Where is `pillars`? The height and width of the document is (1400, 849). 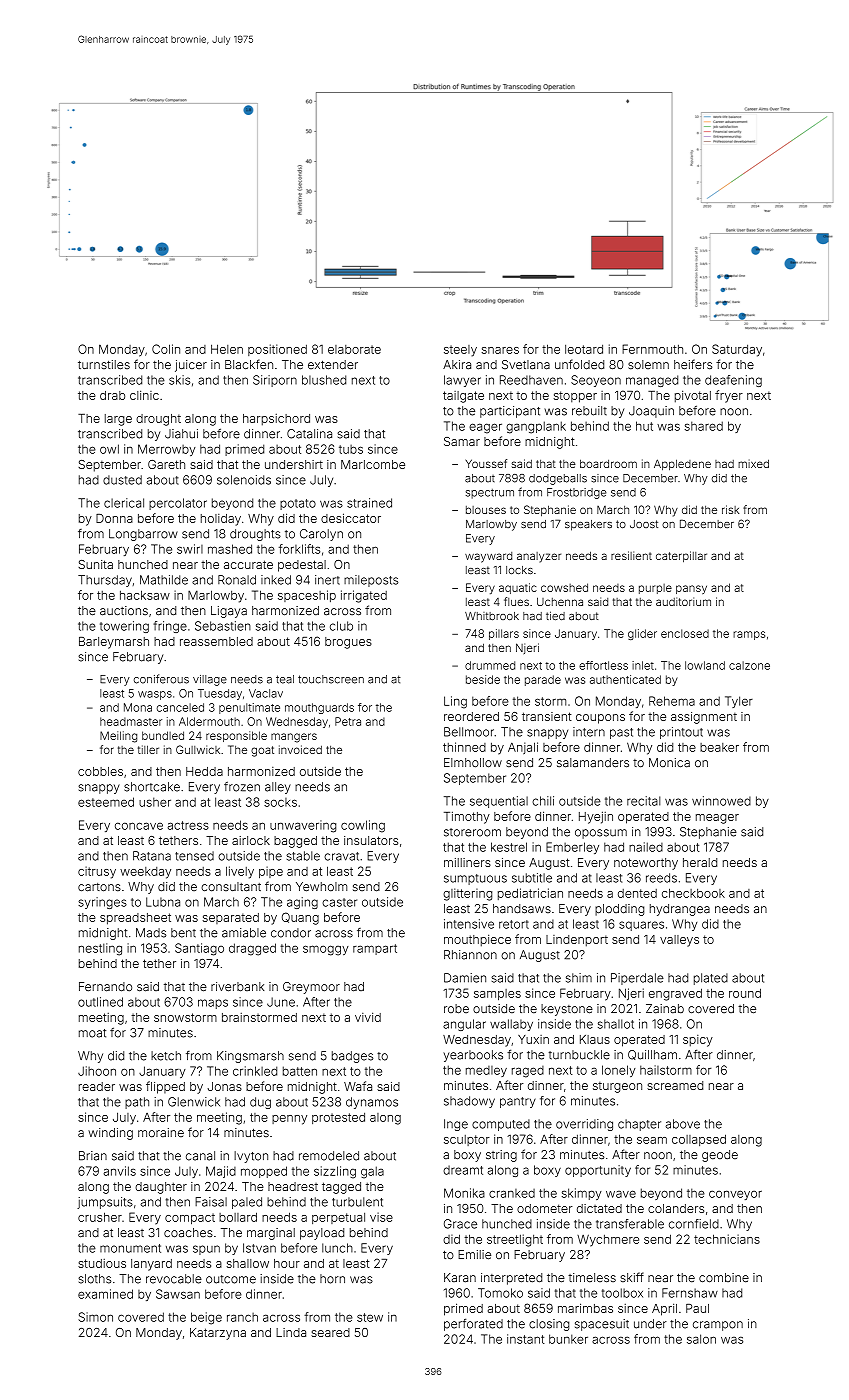 pillars is located at coordinates (504, 634).
